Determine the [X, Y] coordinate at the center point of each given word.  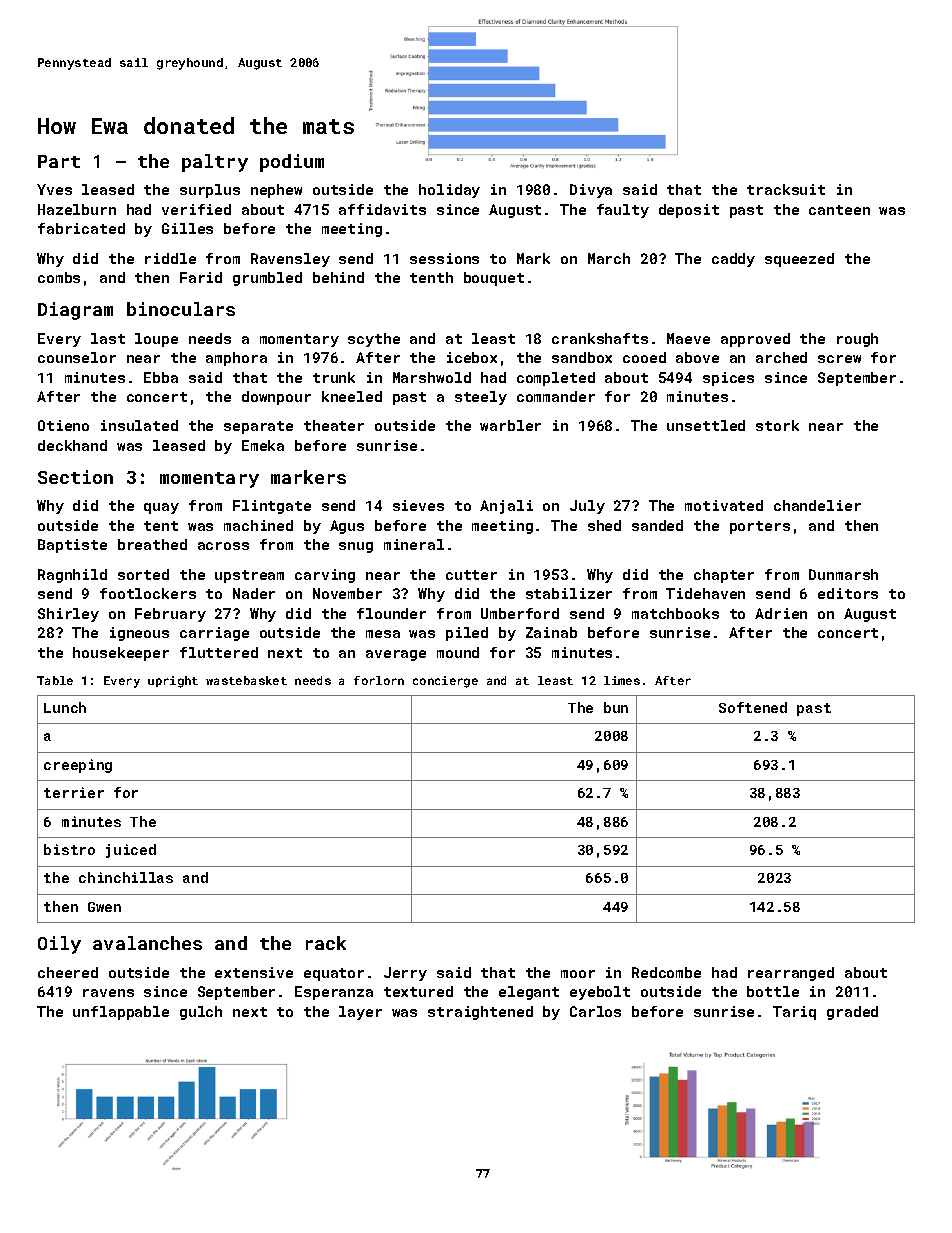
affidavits [382, 209]
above [697, 357]
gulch [201, 1013]
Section [75, 477]
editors [848, 593]
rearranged [791, 974]
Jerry [405, 974]
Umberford [520, 613]
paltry [215, 163]
